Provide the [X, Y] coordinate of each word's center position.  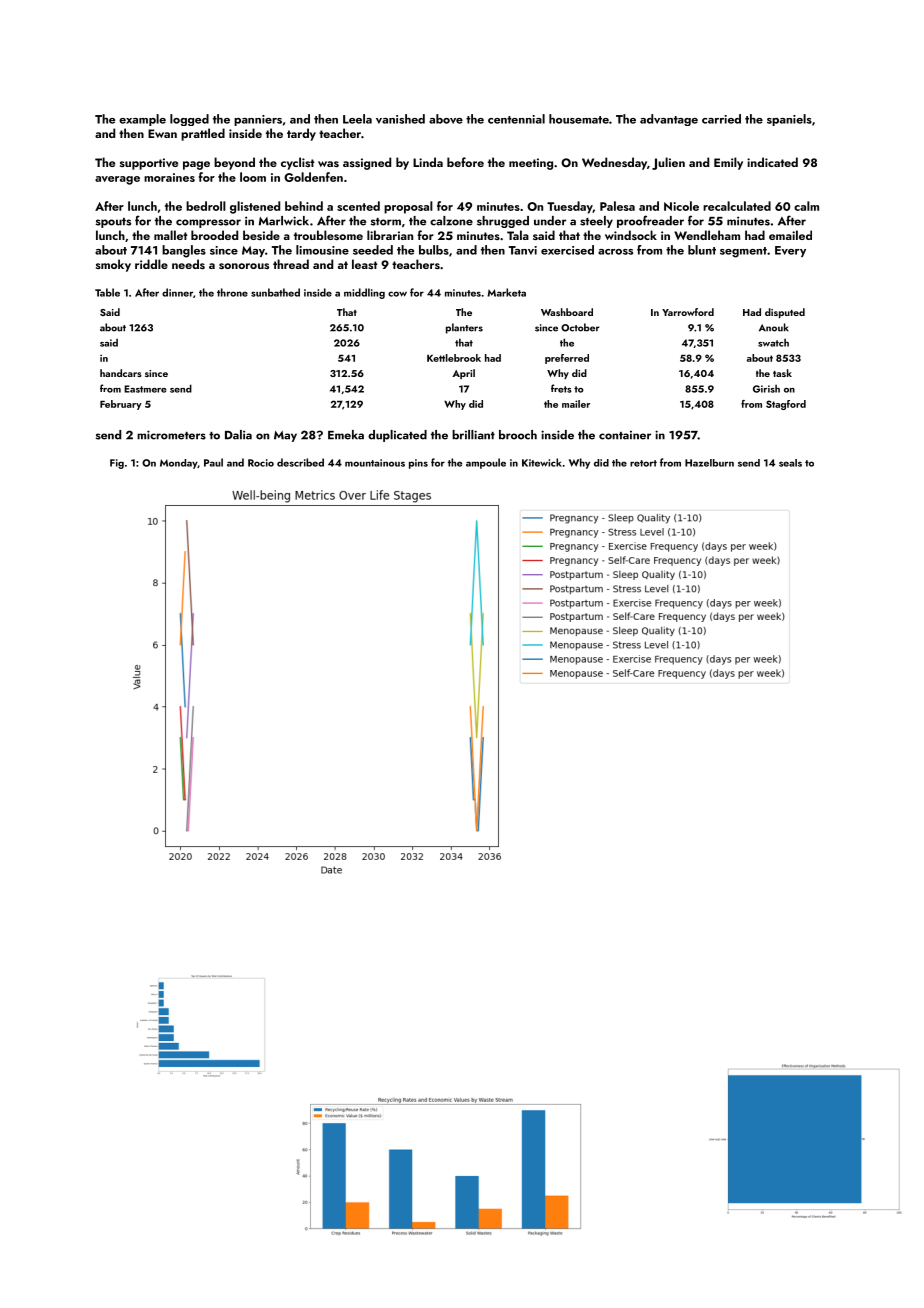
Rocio [261, 463]
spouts [113, 223]
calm [806, 206]
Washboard [567, 312]
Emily [728, 163]
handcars [121, 373]
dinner [177, 292]
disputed [785, 313]
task [782, 373]
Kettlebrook [454, 358]
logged [189, 120]
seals [790, 463]
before [465, 162]
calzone [451, 221]
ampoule [486, 463]
